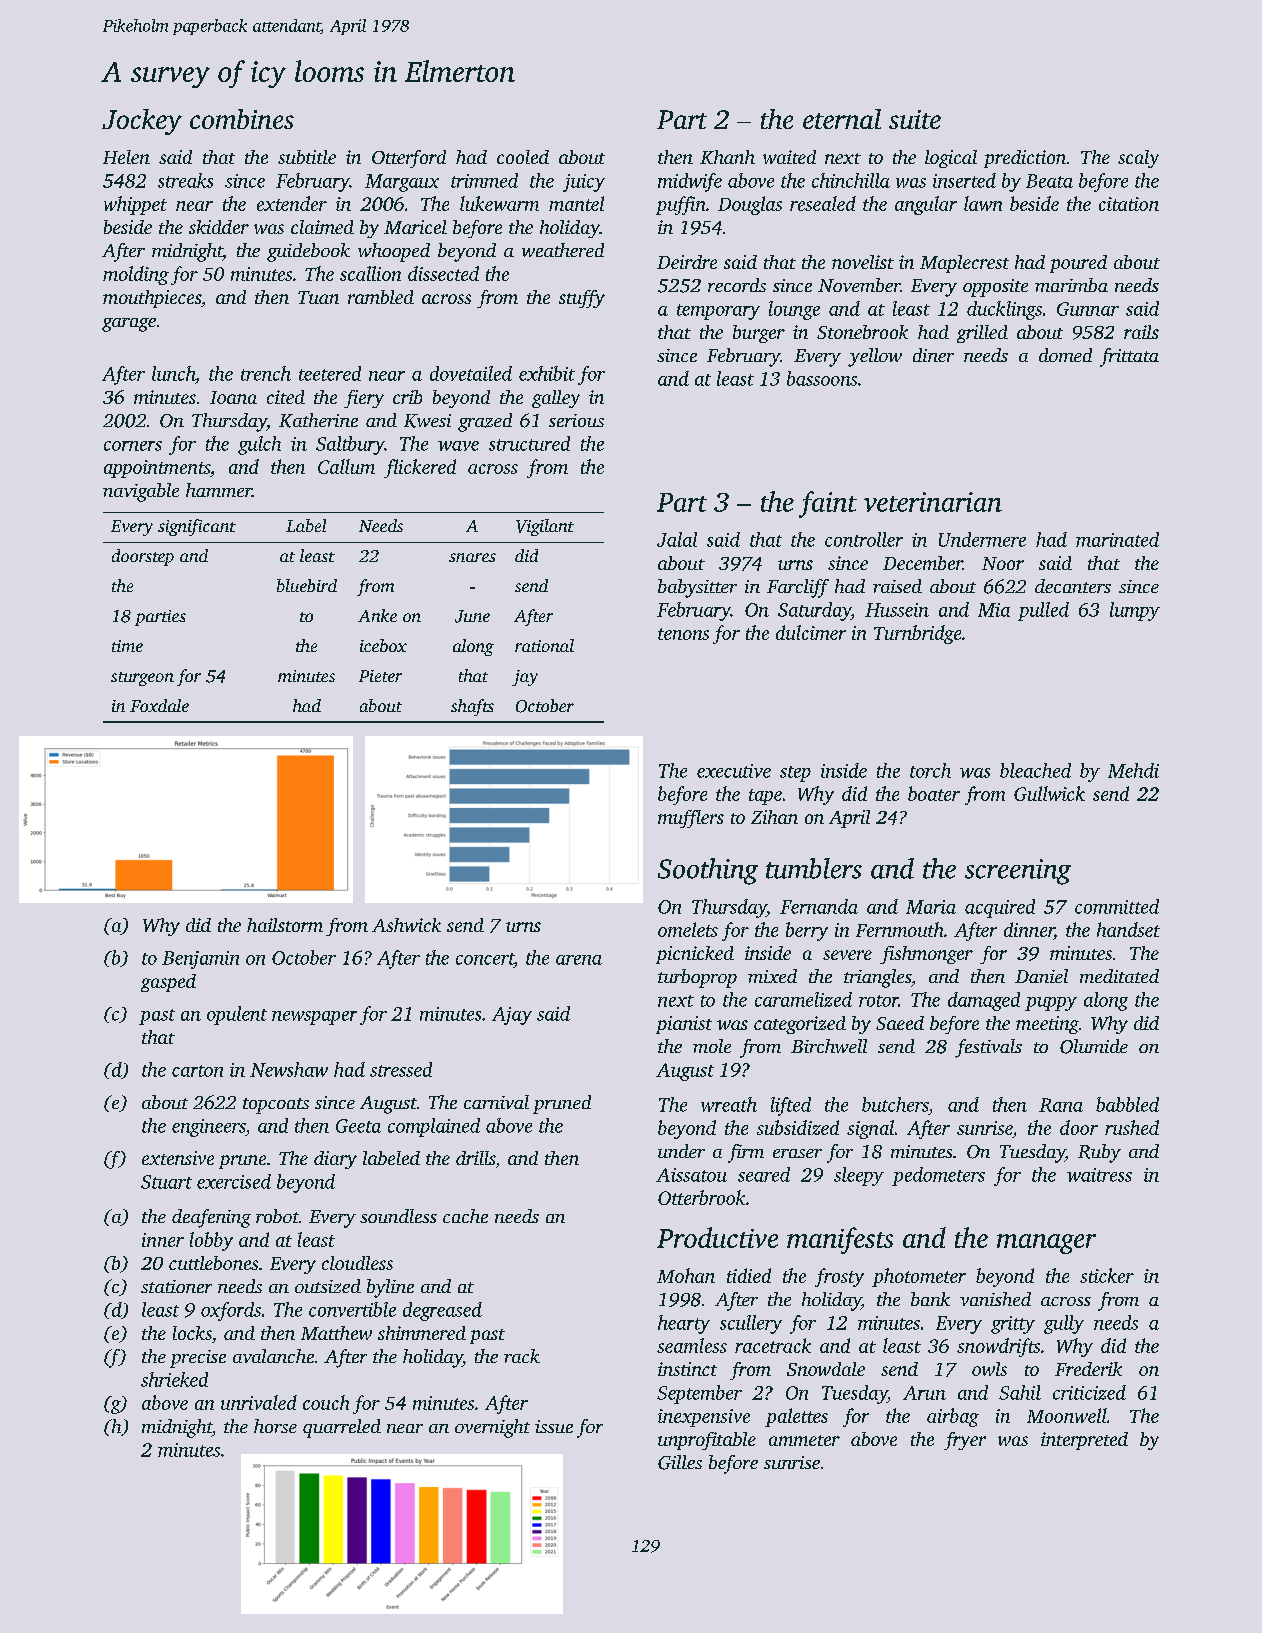 This screenshot has height=1633, width=1262. Describe the element at coordinates (174, 1379) in the screenshot. I see `shrieked` at that location.
